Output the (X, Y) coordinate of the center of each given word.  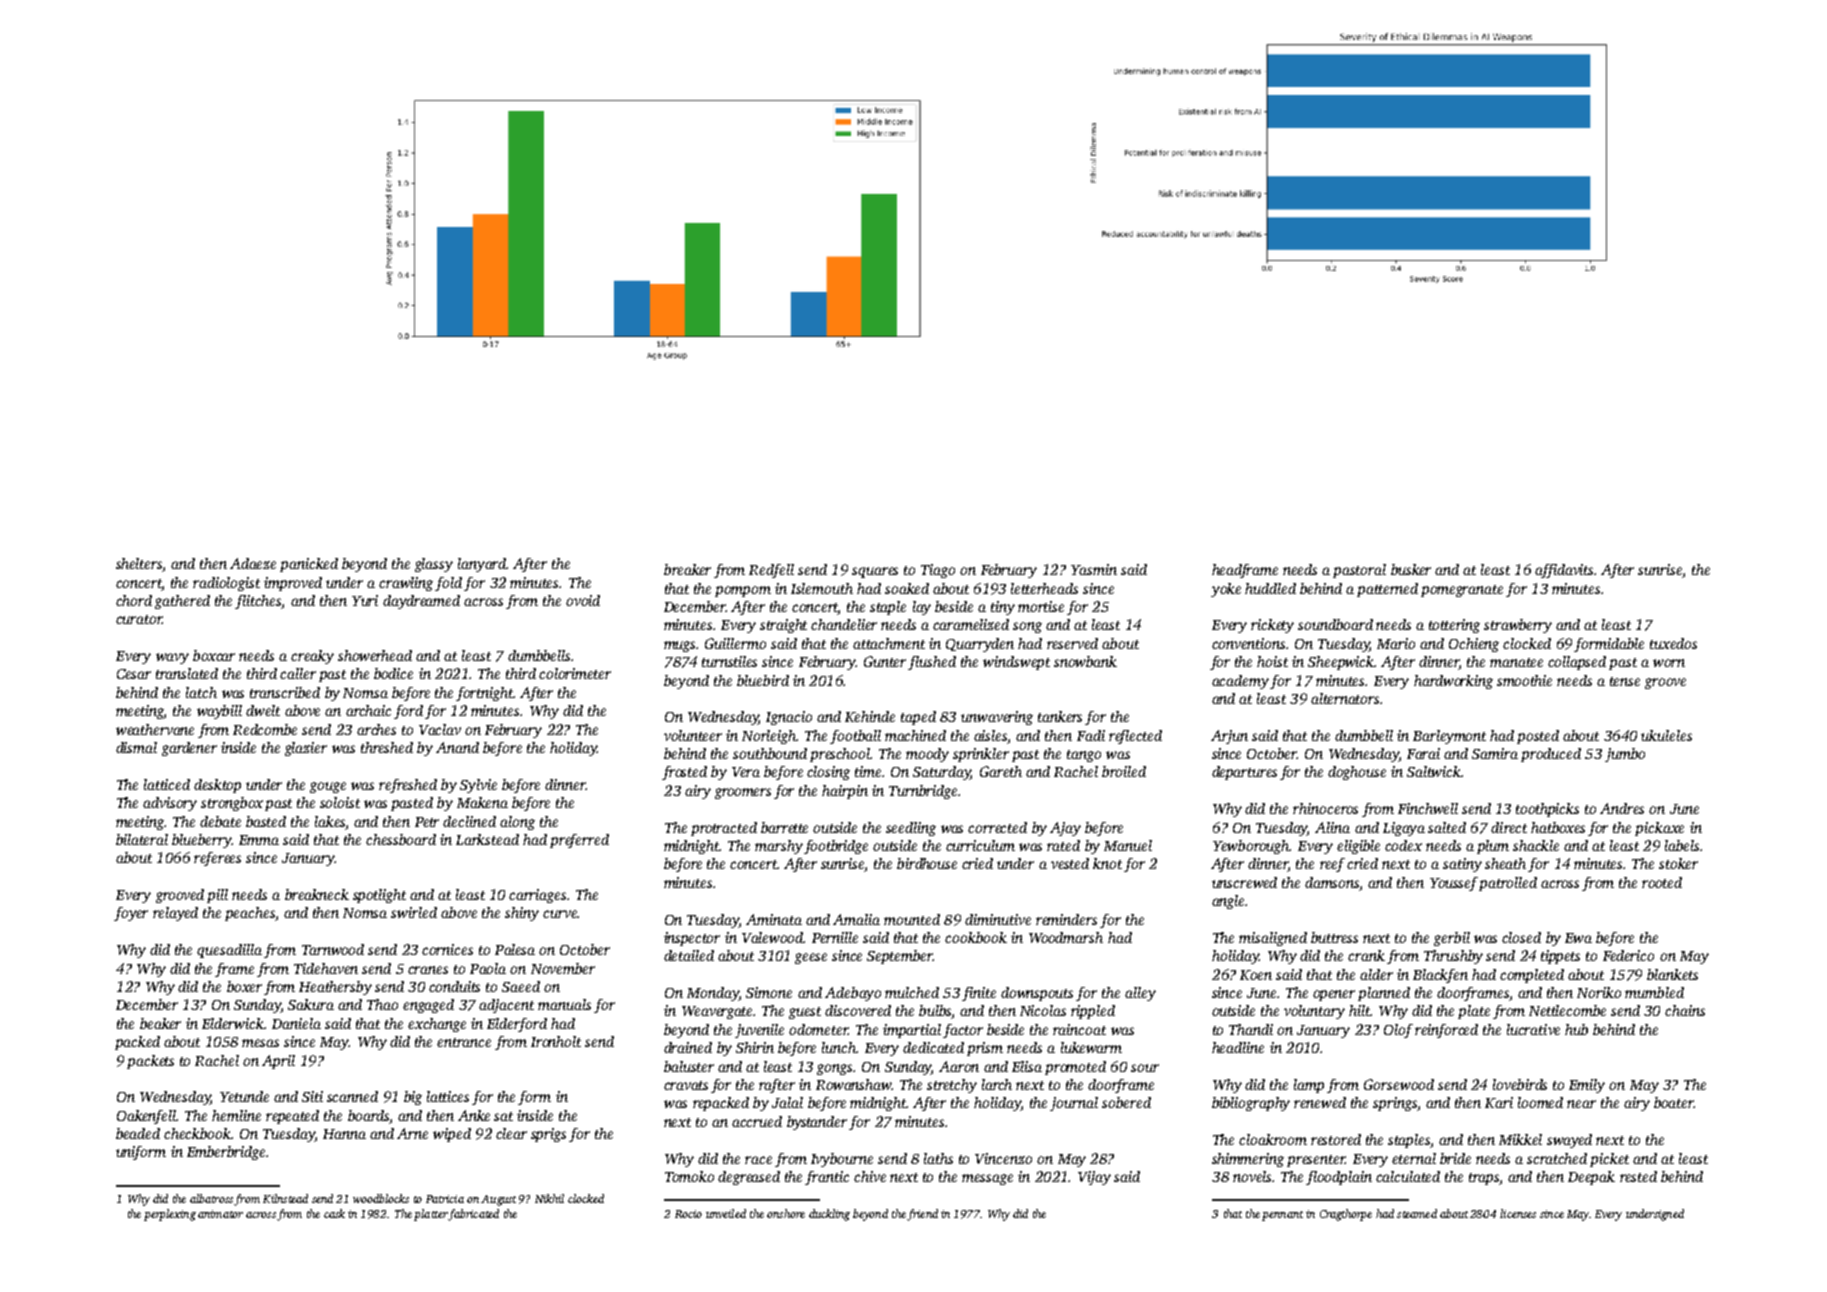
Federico (1628, 955)
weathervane (155, 729)
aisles (990, 735)
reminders (1066, 919)
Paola (488, 968)
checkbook (197, 1133)
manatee (1516, 662)
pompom (743, 591)
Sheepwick (1341, 663)
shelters (139, 563)
